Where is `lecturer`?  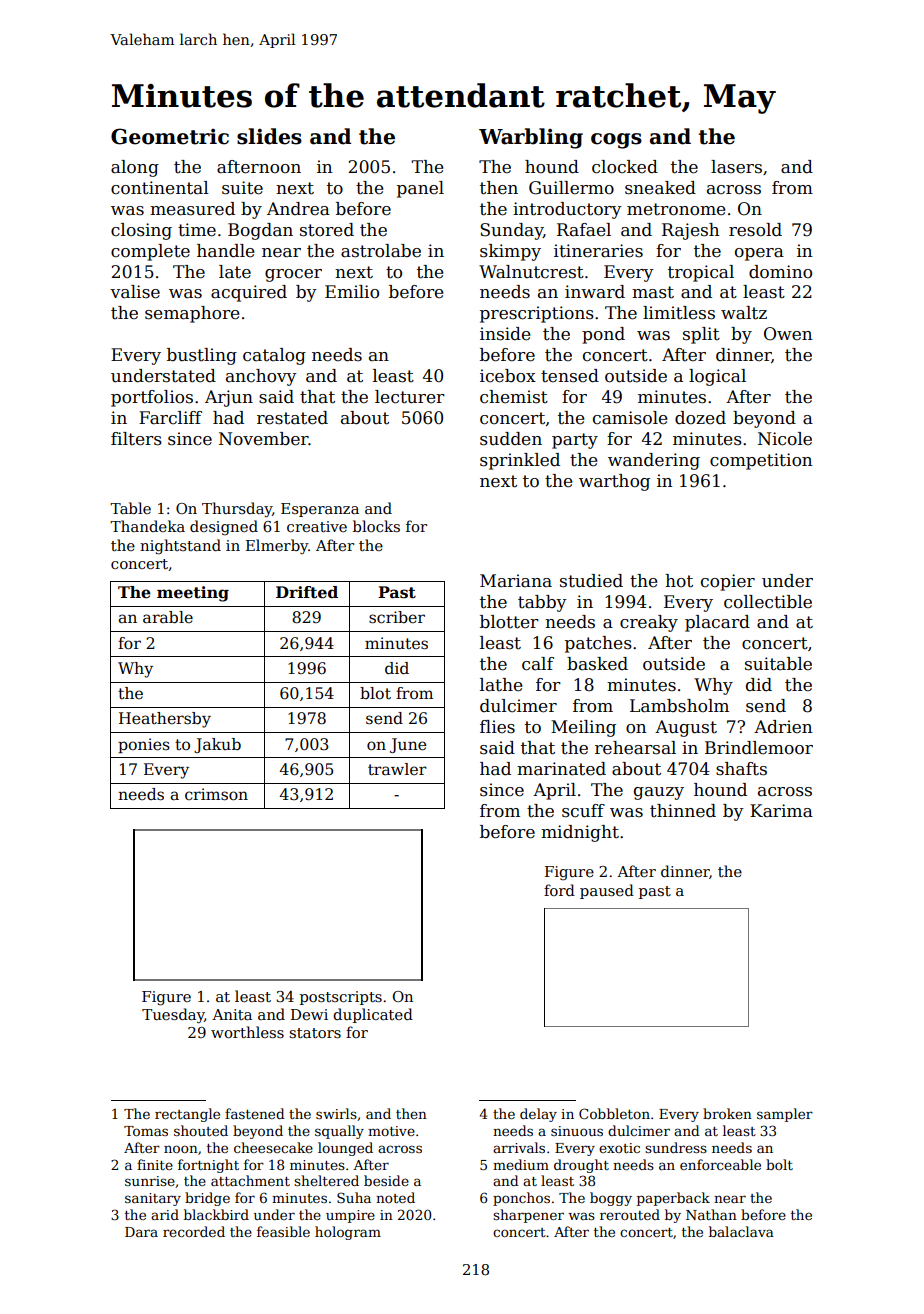
lecturer is located at coordinates (410, 397).
